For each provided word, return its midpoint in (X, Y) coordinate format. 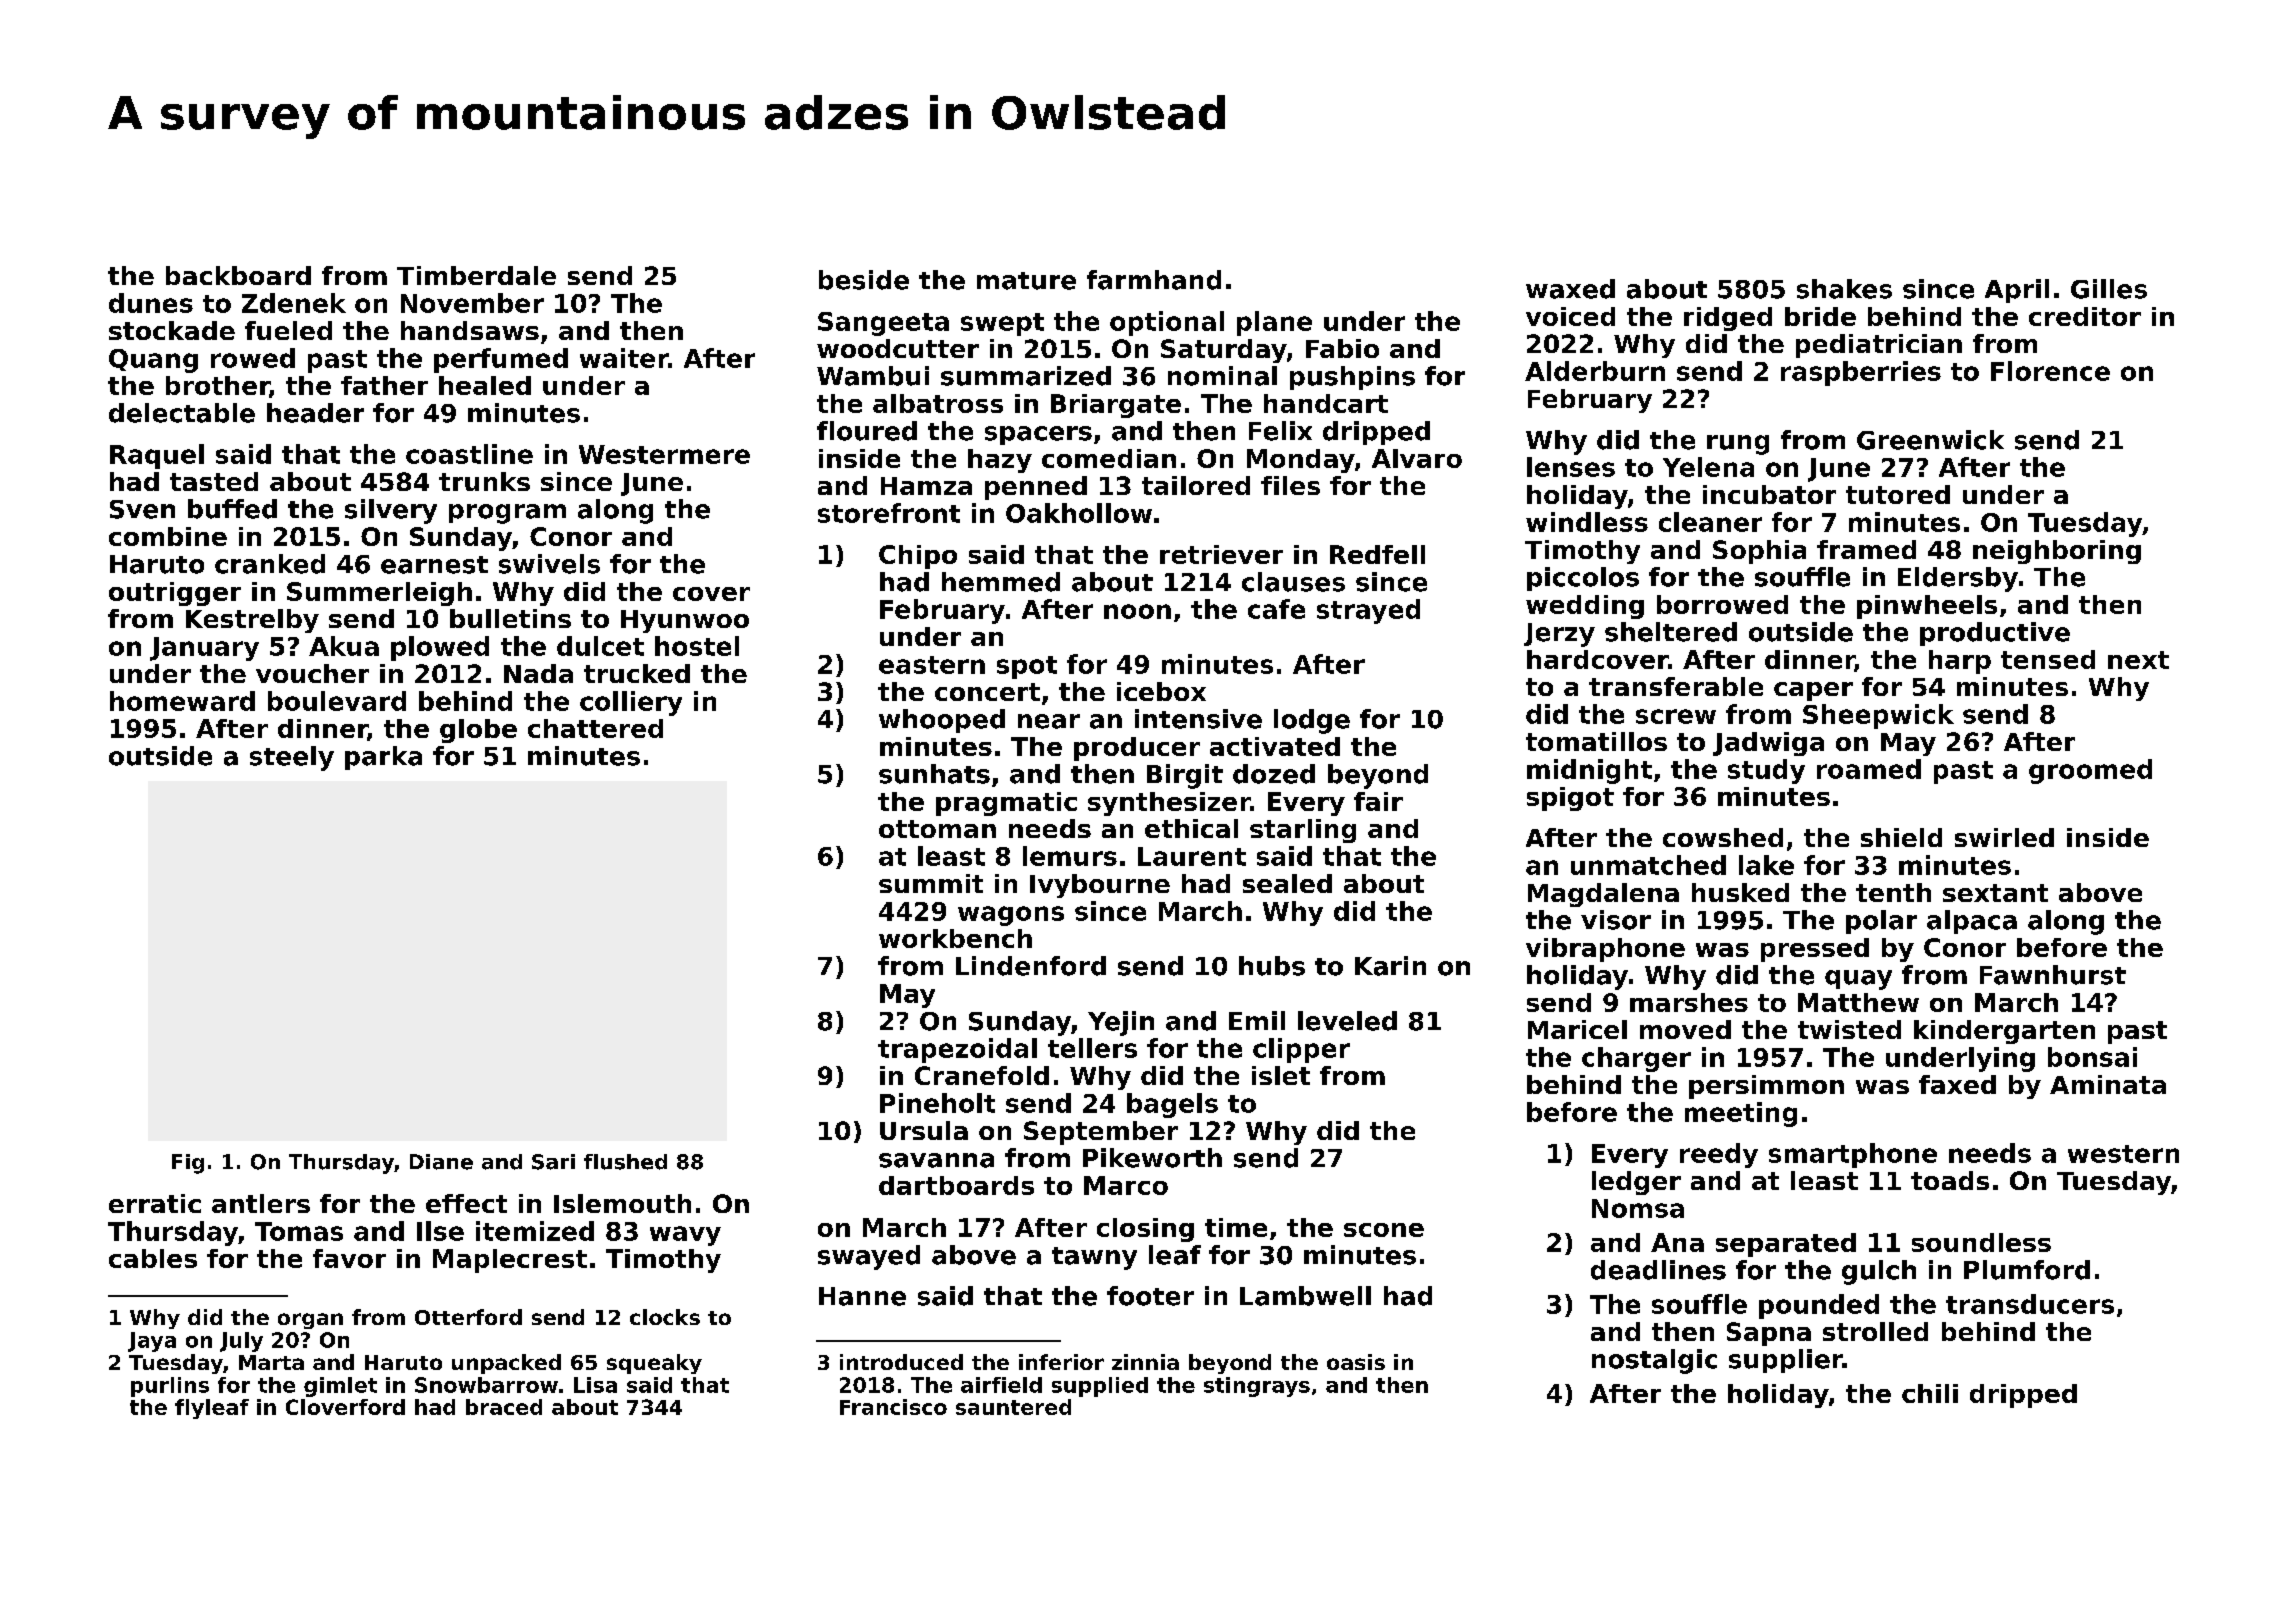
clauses (1293, 582)
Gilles (2109, 289)
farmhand (1154, 280)
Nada (538, 673)
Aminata (2108, 1084)
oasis (1356, 1362)
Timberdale (476, 275)
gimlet (340, 1387)
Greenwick (1930, 440)
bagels (1172, 1105)
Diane (441, 1162)
